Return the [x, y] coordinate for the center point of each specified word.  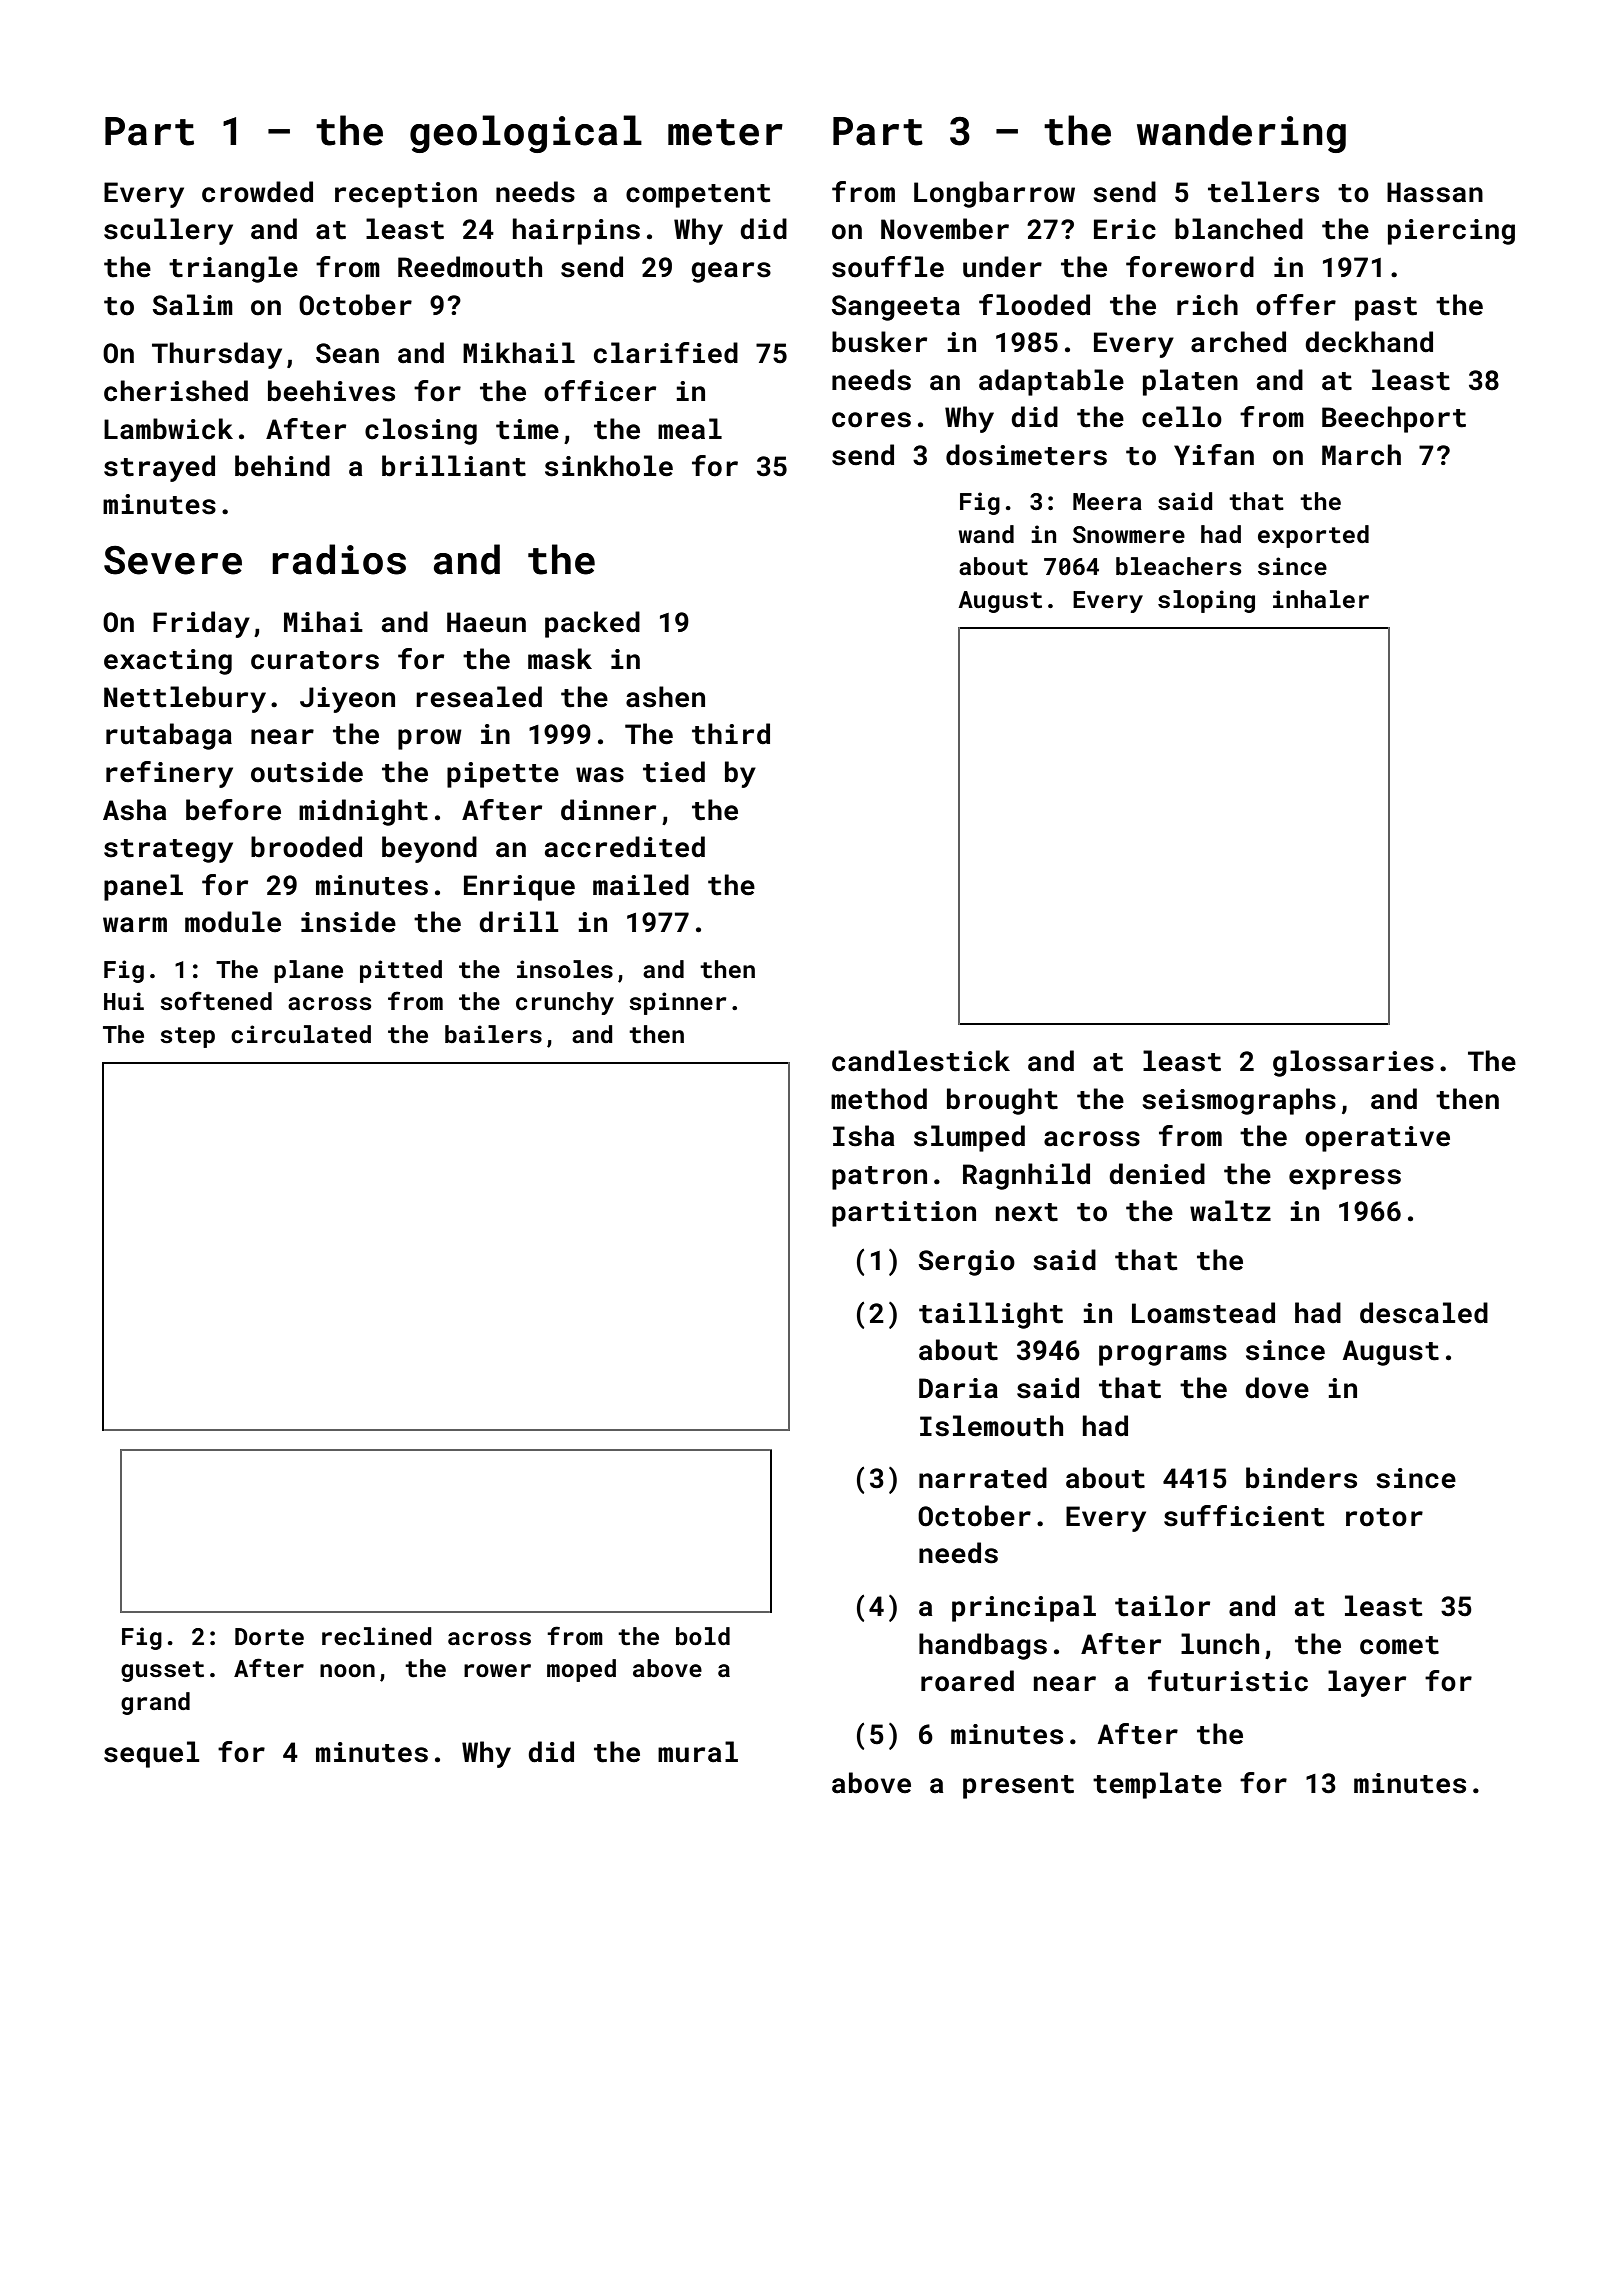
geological [526, 134]
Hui [124, 1001]
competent [698, 196]
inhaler [1321, 599]
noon [347, 1670]
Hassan [1435, 192]
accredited [625, 847]
